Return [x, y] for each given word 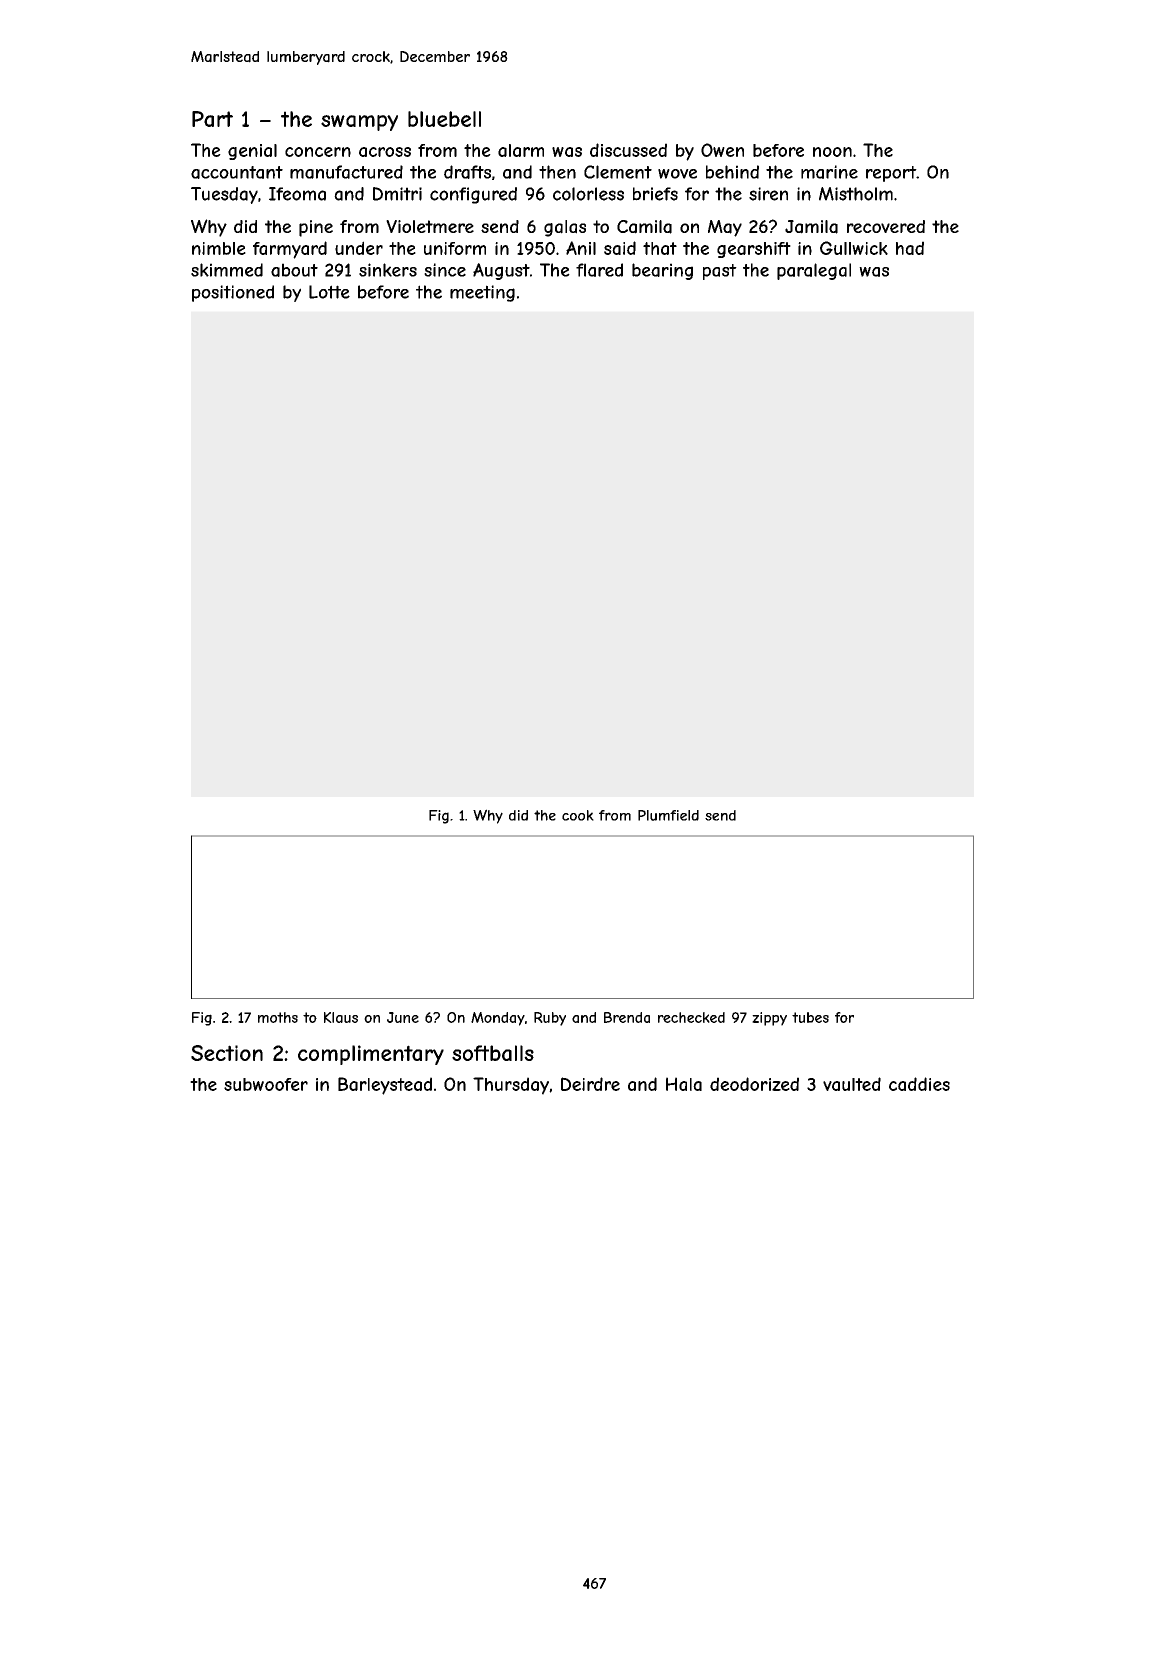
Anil [581, 248]
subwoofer [266, 1084]
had [910, 248]
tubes [810, 1017]
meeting [482, 293]
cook [578, 815]
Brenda [627, 1017]
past [720, 272]
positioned [233, 293]
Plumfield [668, 815]
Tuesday [224, 195]
